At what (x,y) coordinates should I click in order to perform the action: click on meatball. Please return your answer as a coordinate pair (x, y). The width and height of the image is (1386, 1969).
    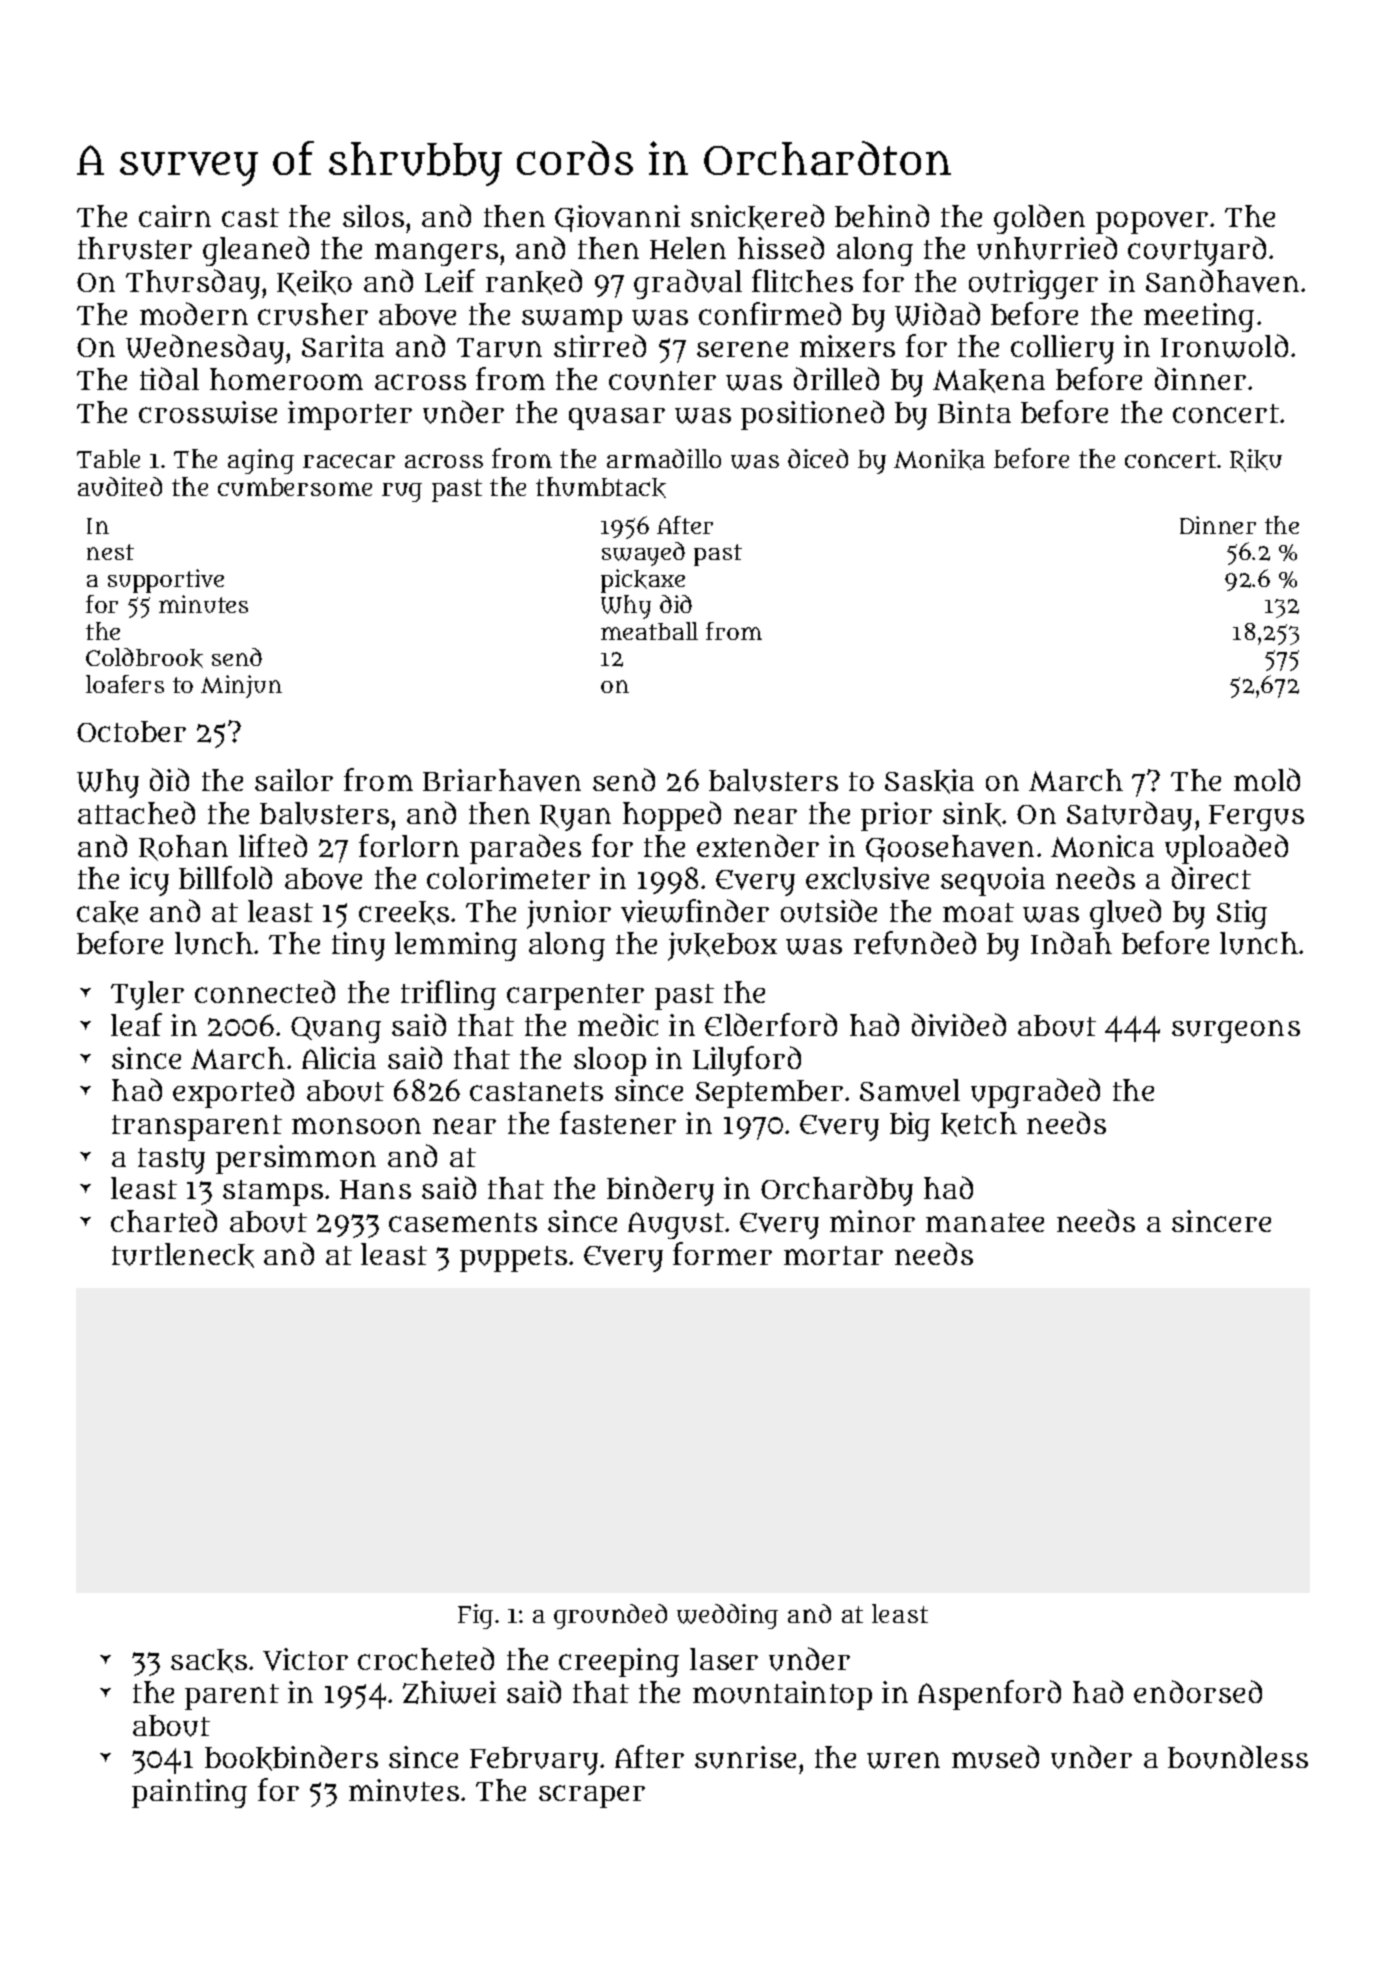
    Looking at the image, I should click on (649, 631).
